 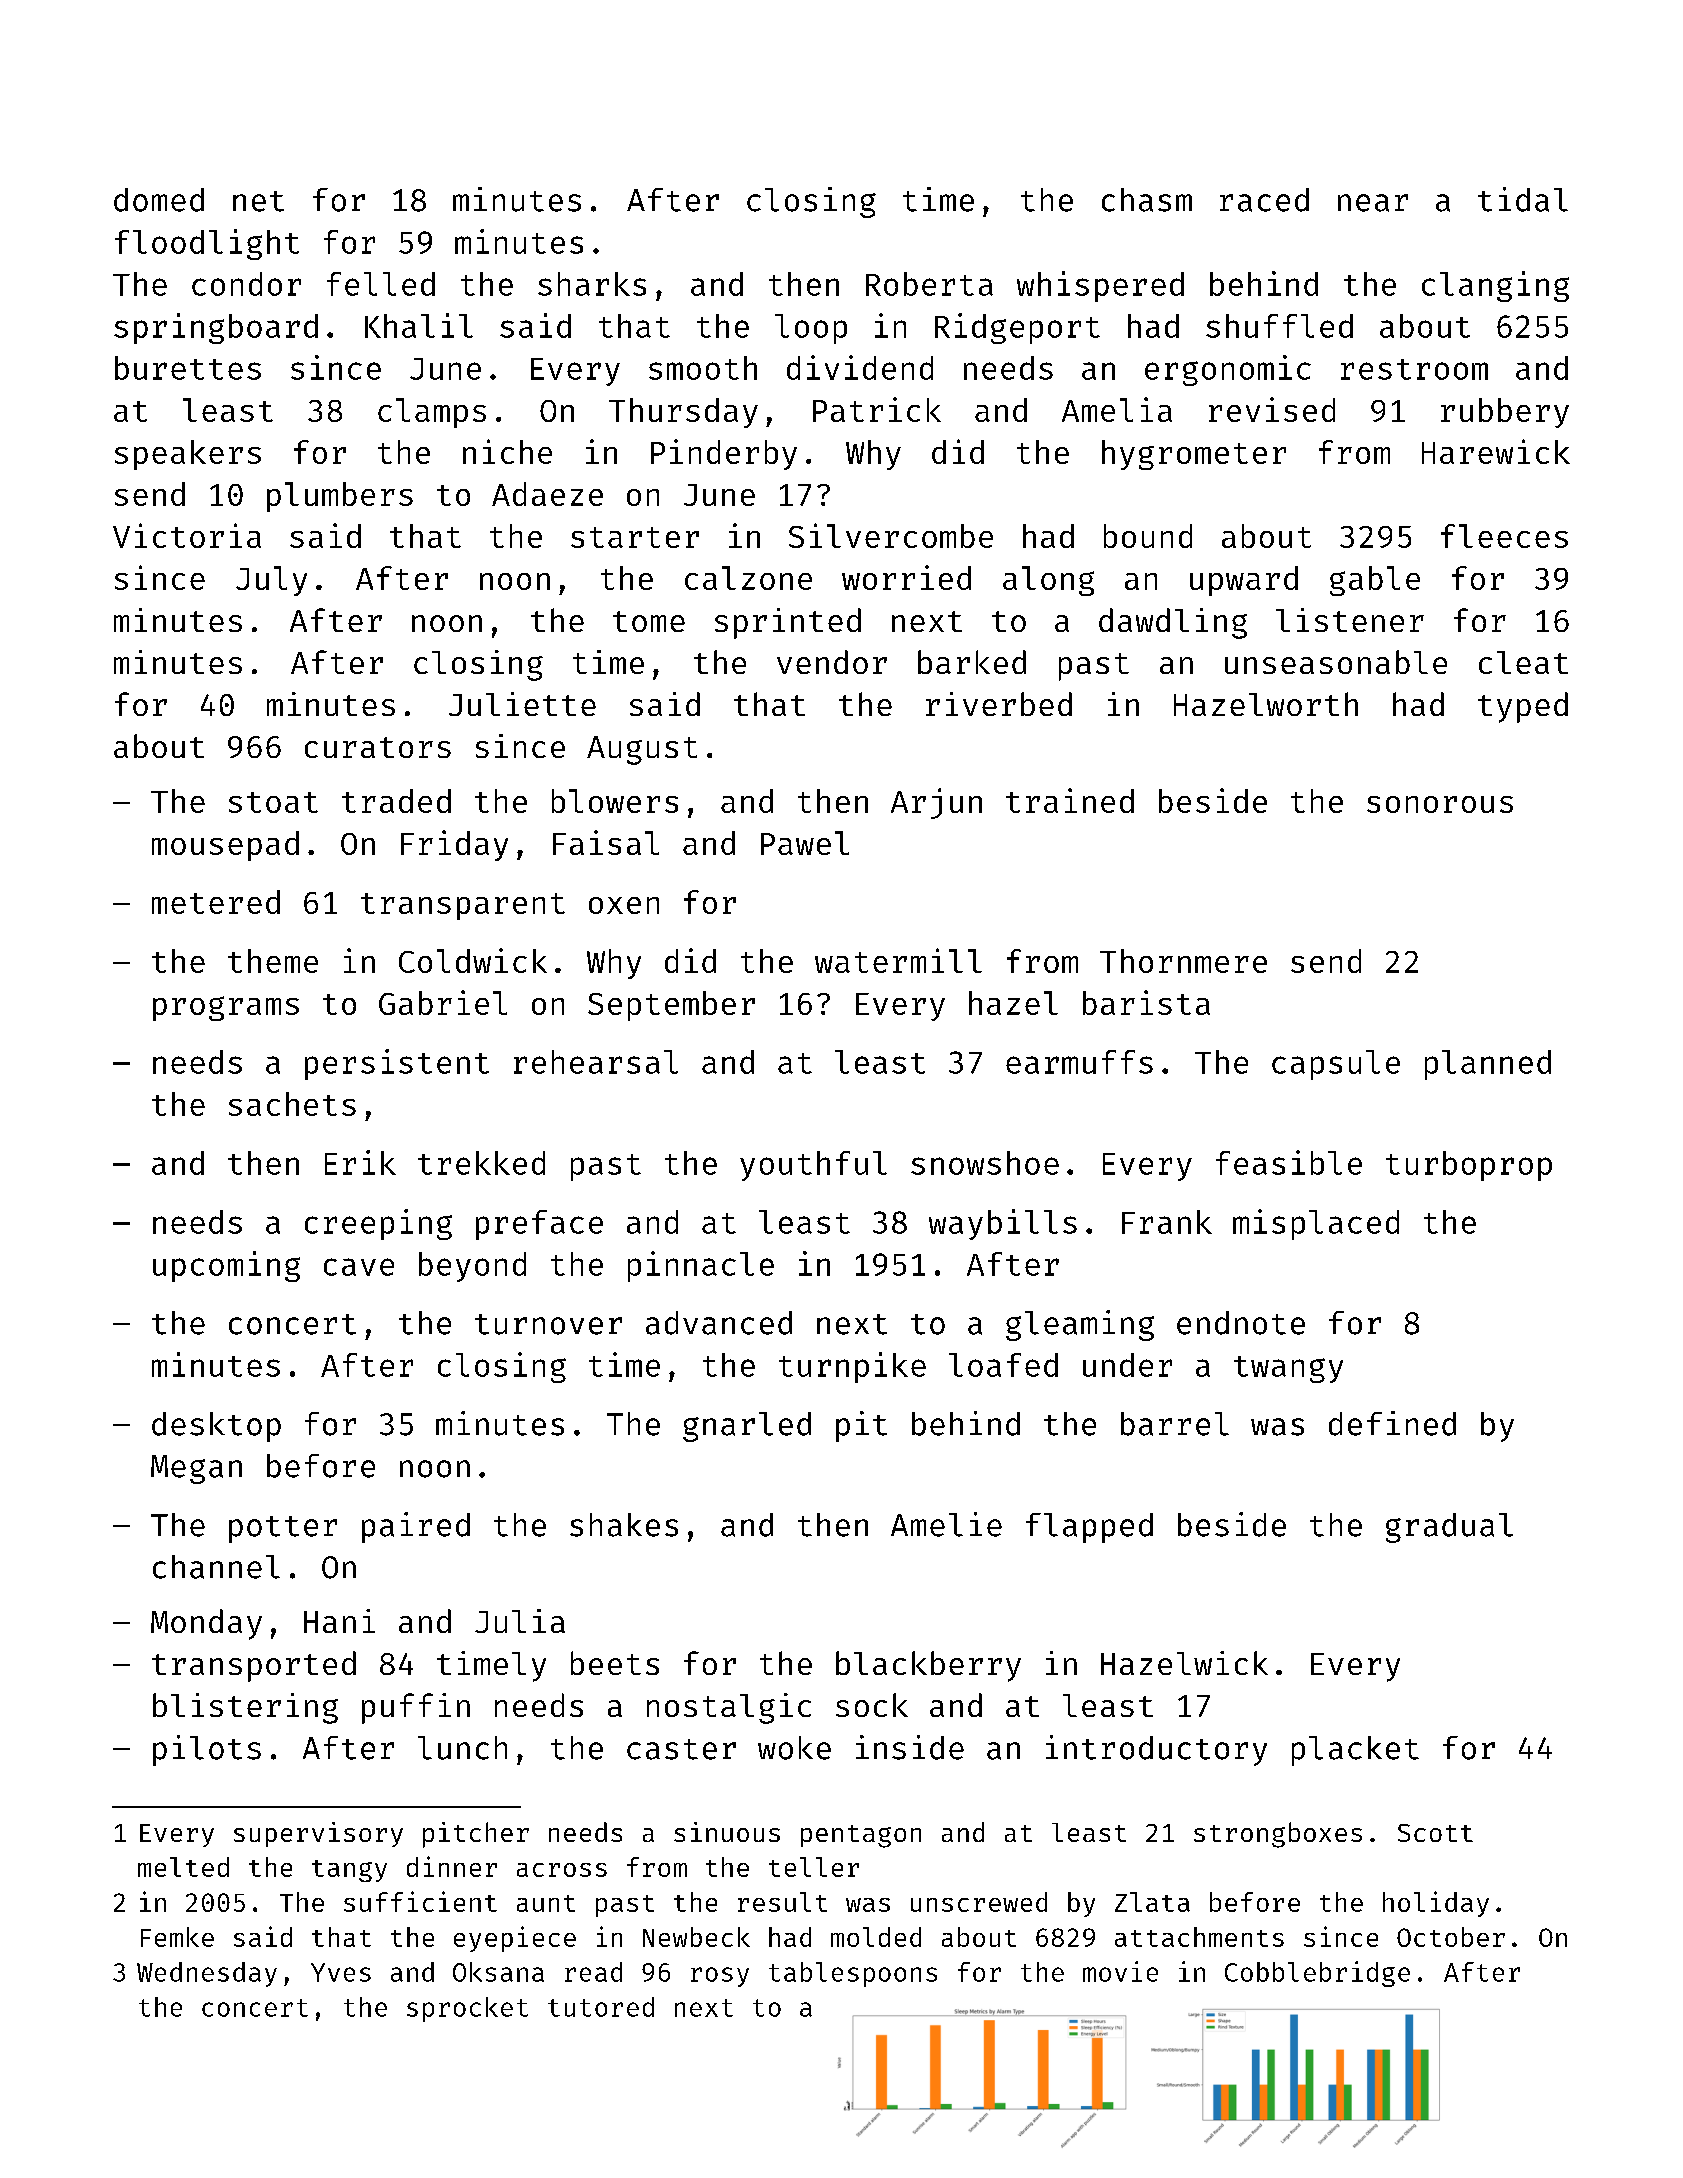 What do you see at coordinates (1264, 200) in the screenshot?
I see `raced` at bounding box center [1264, 200].
